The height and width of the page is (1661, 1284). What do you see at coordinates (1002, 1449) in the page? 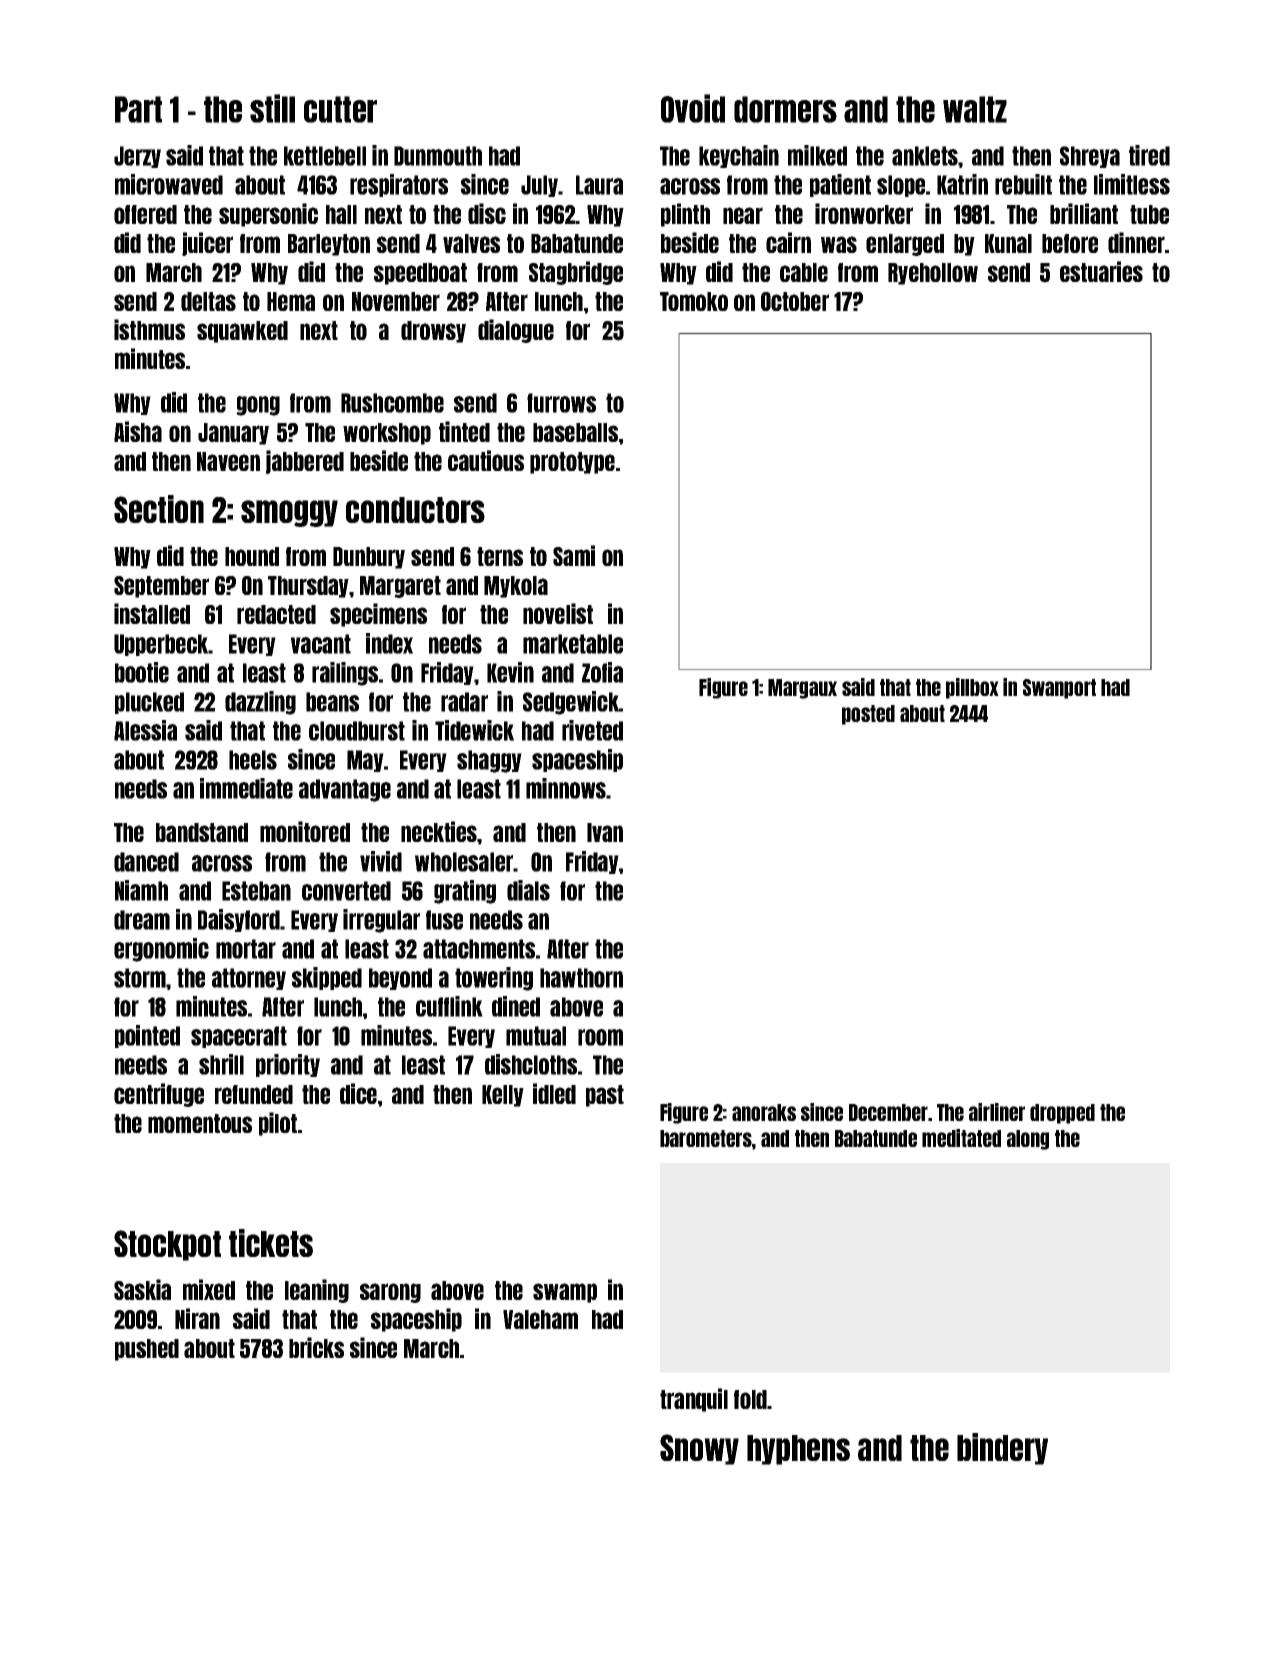
I see `bindery` at bounding box center [1002, 1449].
